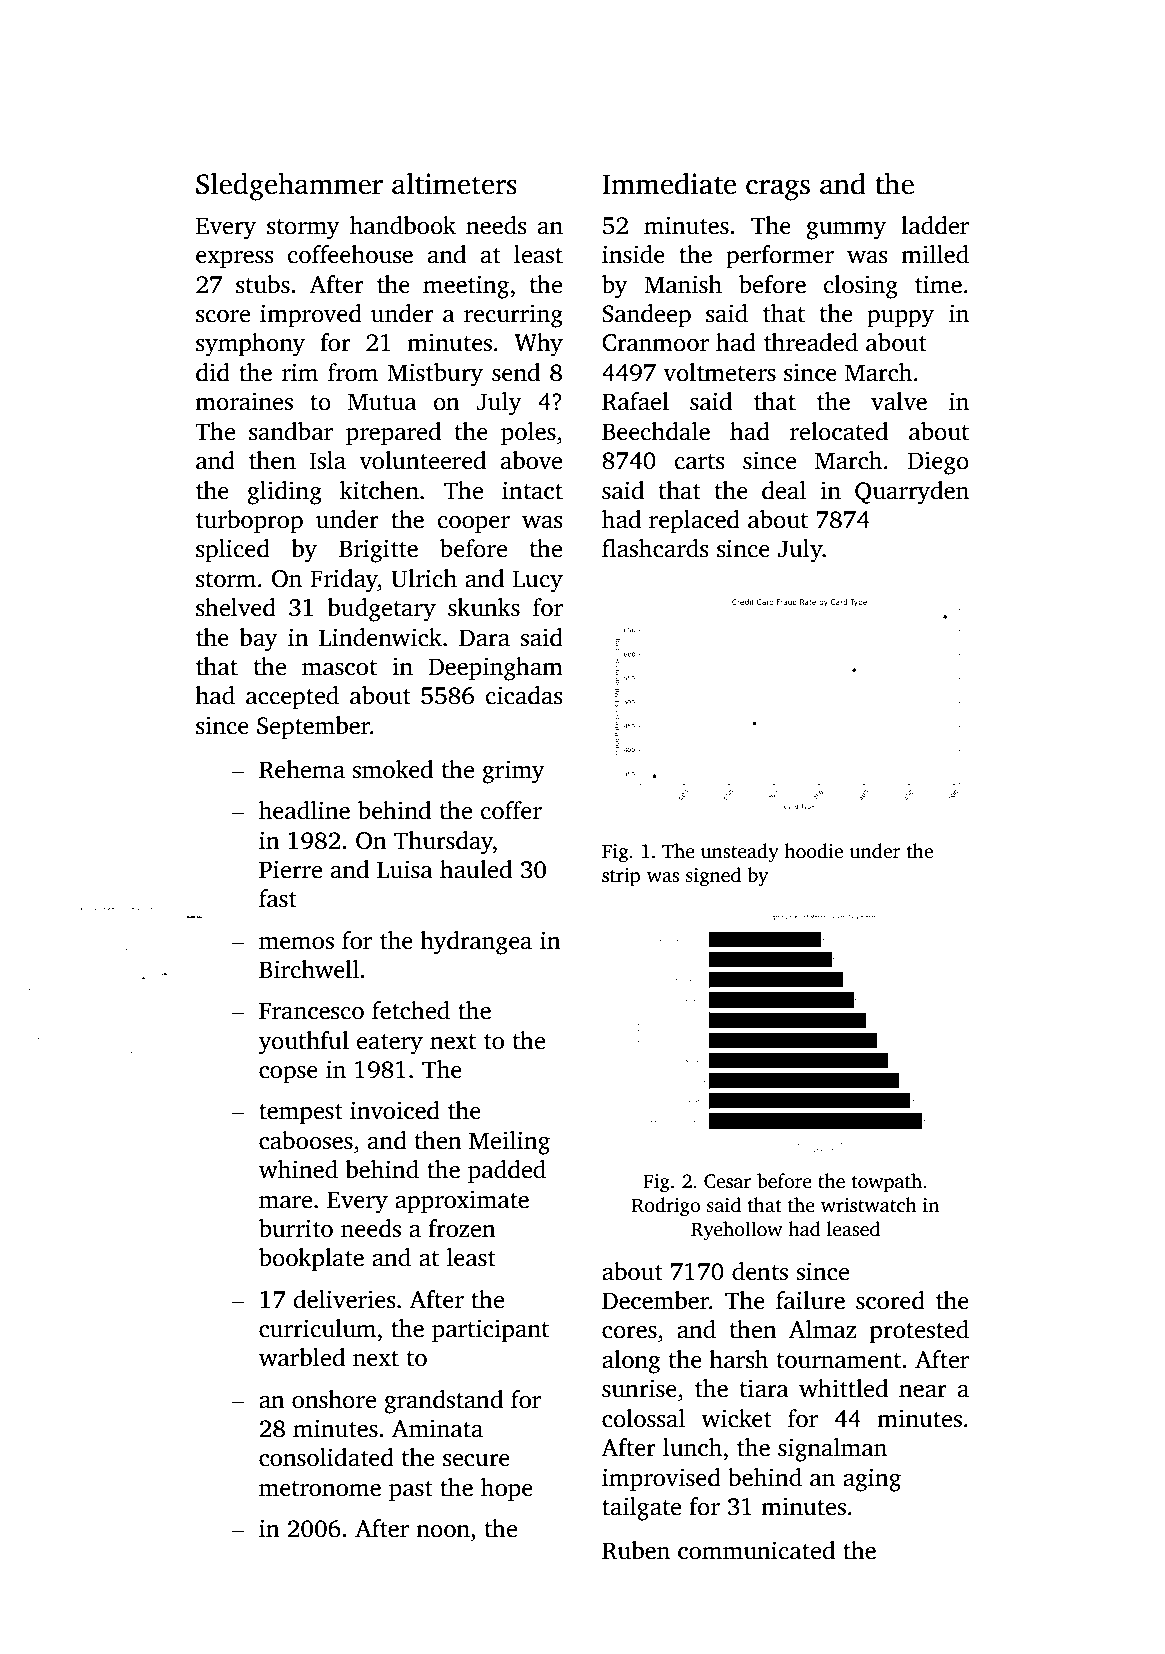  Describe the element at coordinates (935, 225) in the document. I see `ladder` at that location.
